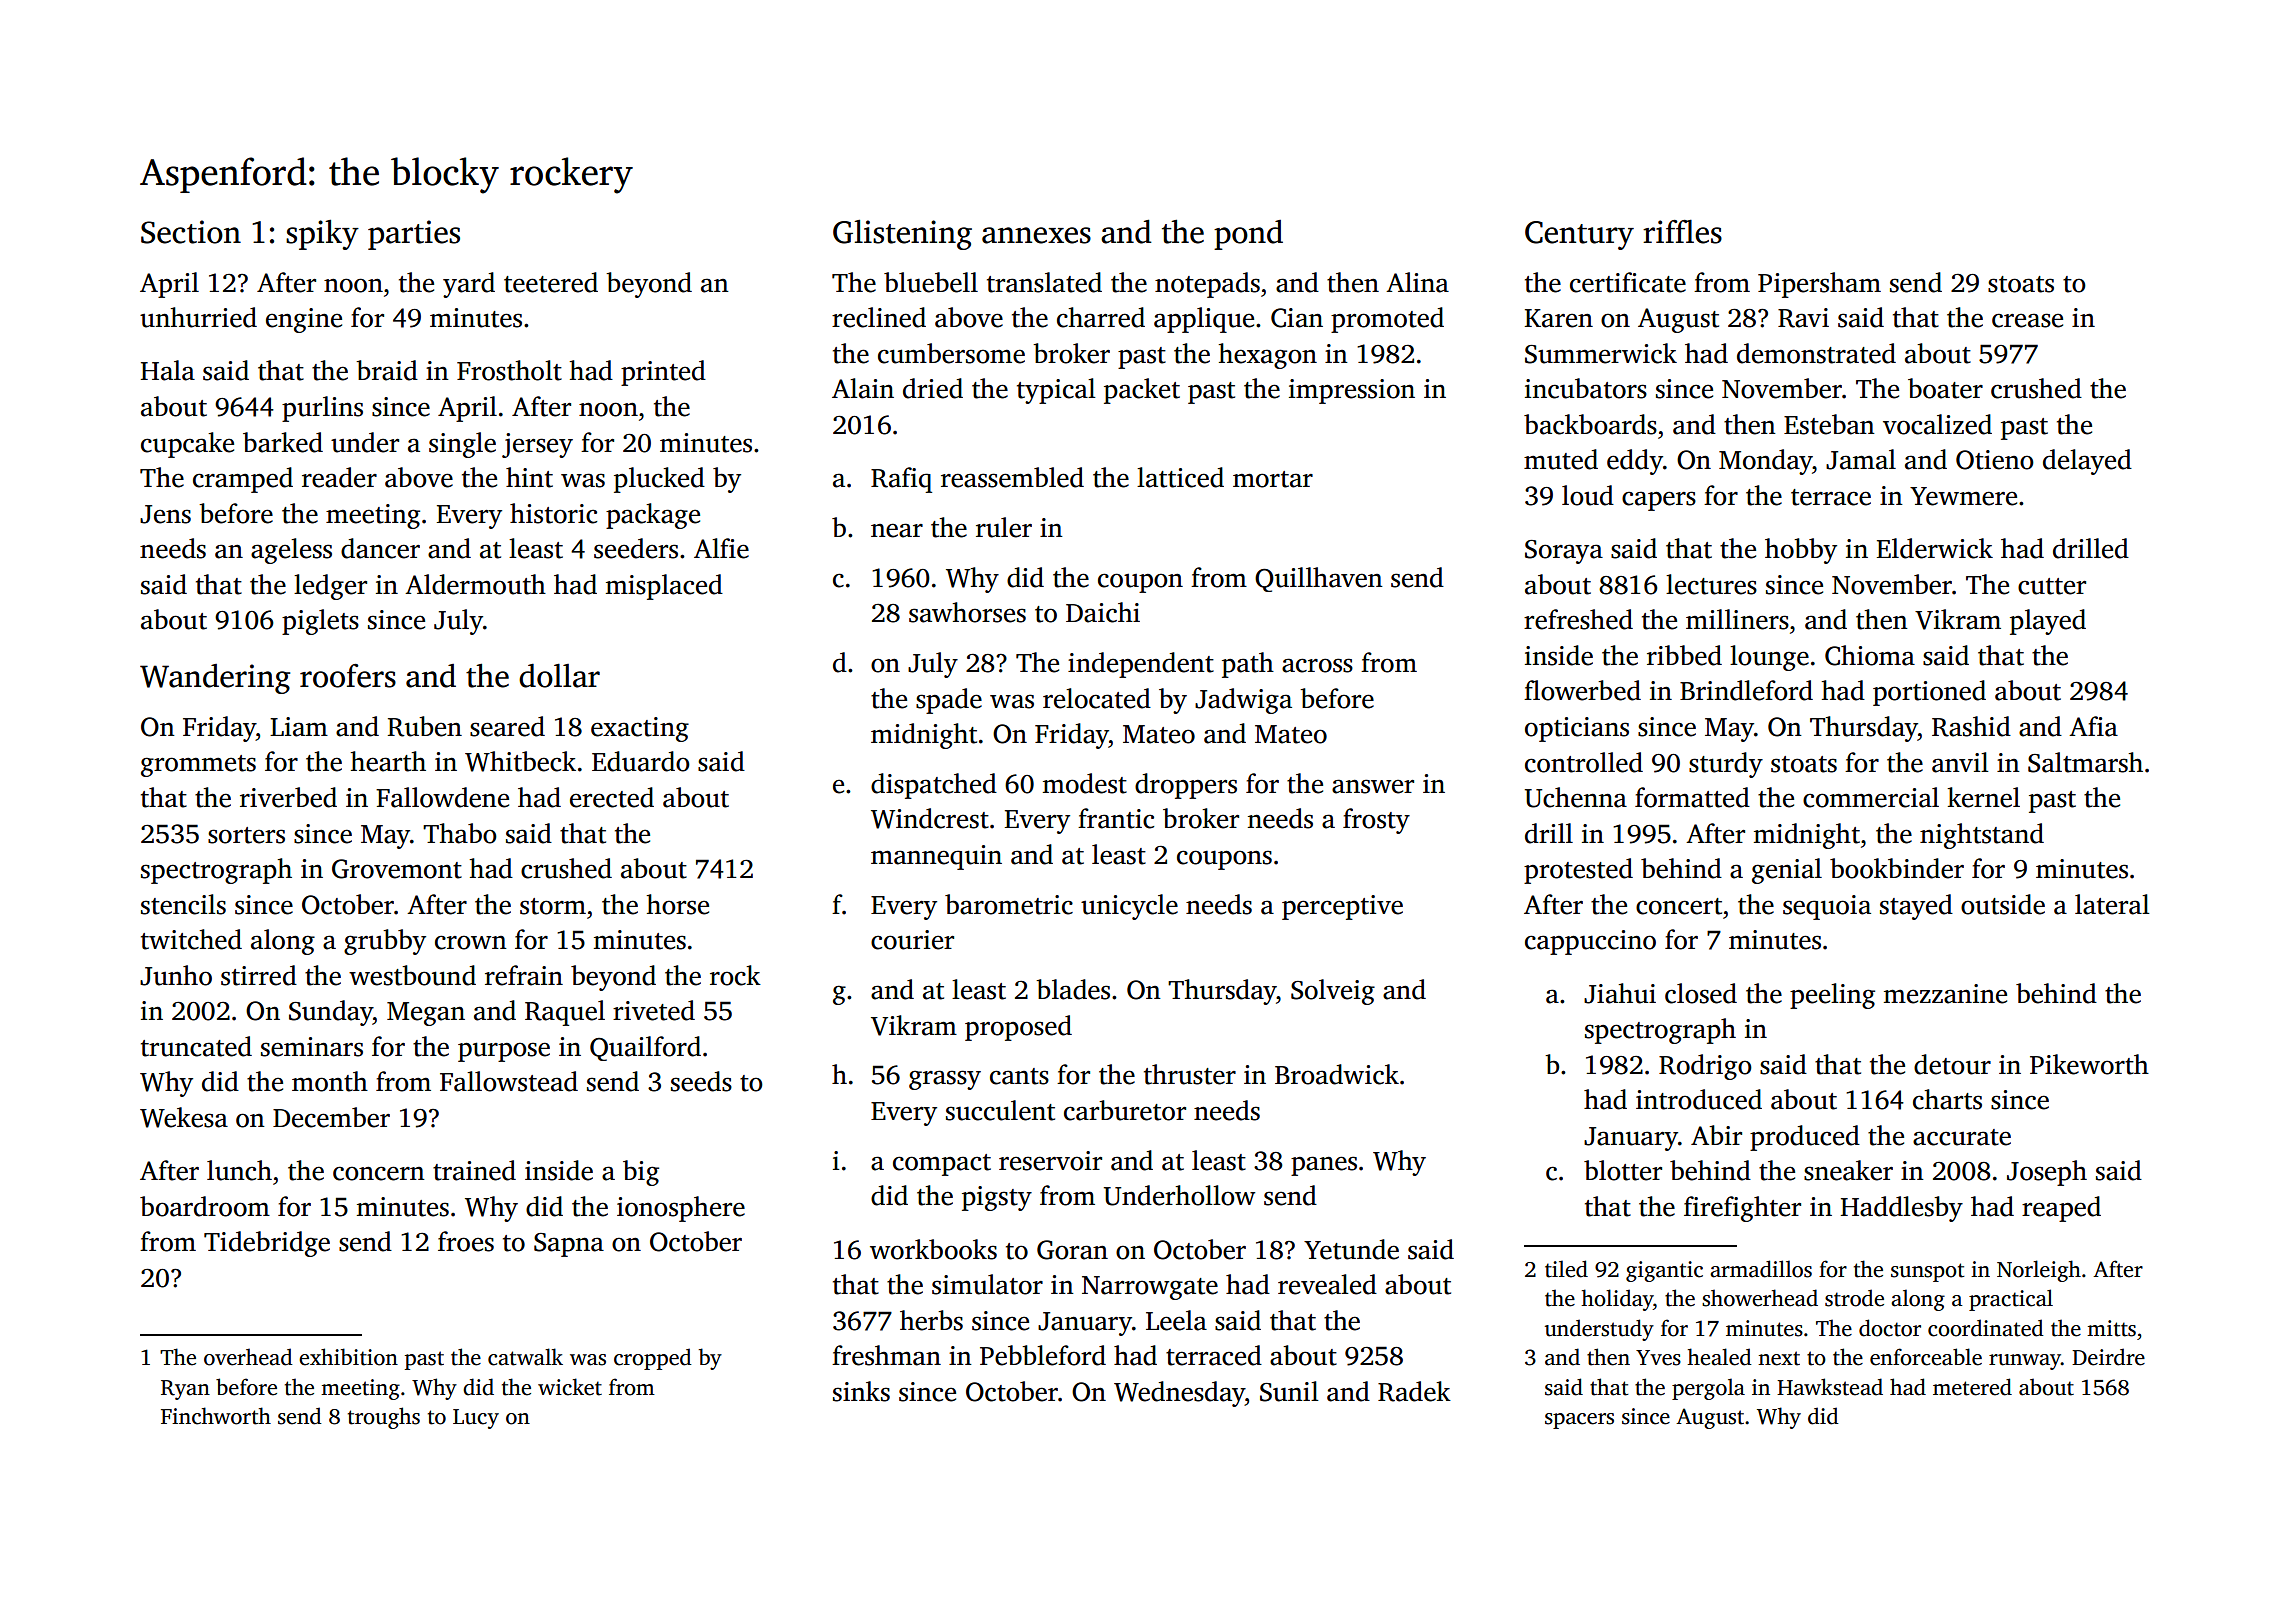 The height and width of the page is (1620, 2292). Describe the element at coordinates (2087, 462) in the page. I see `delayed` at that location.
